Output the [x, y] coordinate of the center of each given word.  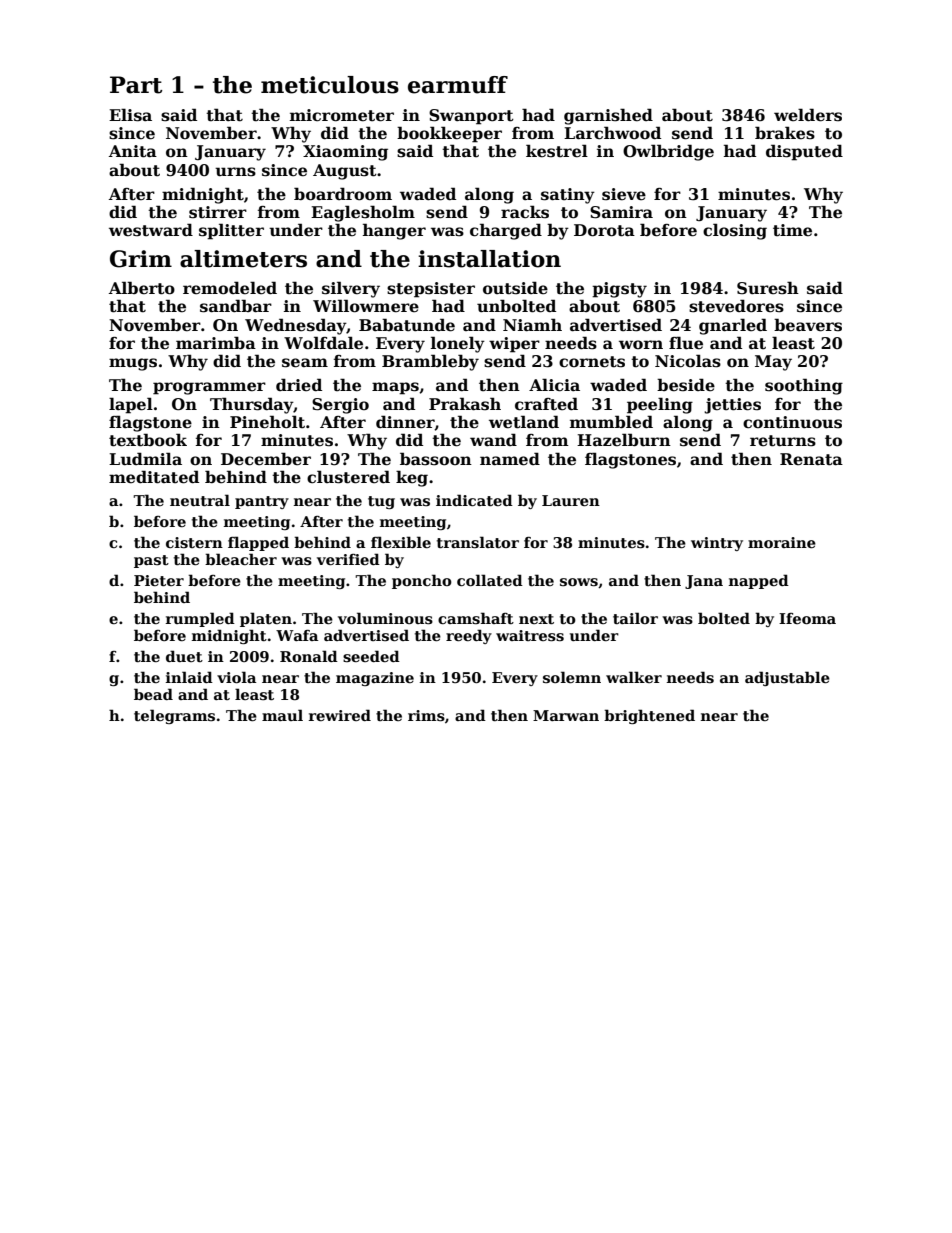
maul [282, 715]
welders [808, 115]
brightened [649, 716]
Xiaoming [345, 153]
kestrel [557, 151]
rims [426, 716]
